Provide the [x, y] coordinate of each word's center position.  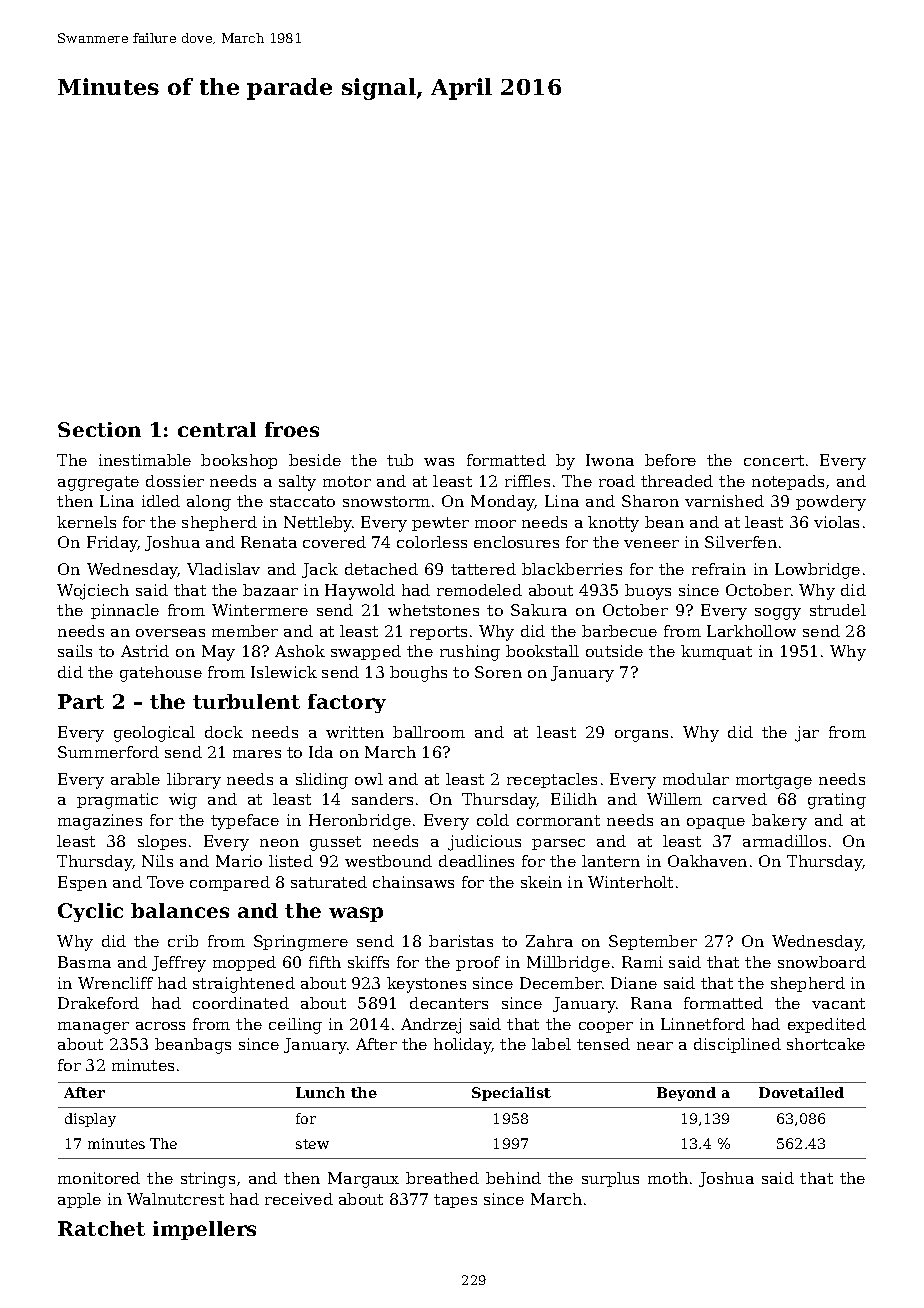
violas [836, 522]
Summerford [108, 752]
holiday [463, 1046]
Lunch [320, 1092]
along [209, 503]
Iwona [610, 460]
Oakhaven [707, 861]
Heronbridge [360, 822]
